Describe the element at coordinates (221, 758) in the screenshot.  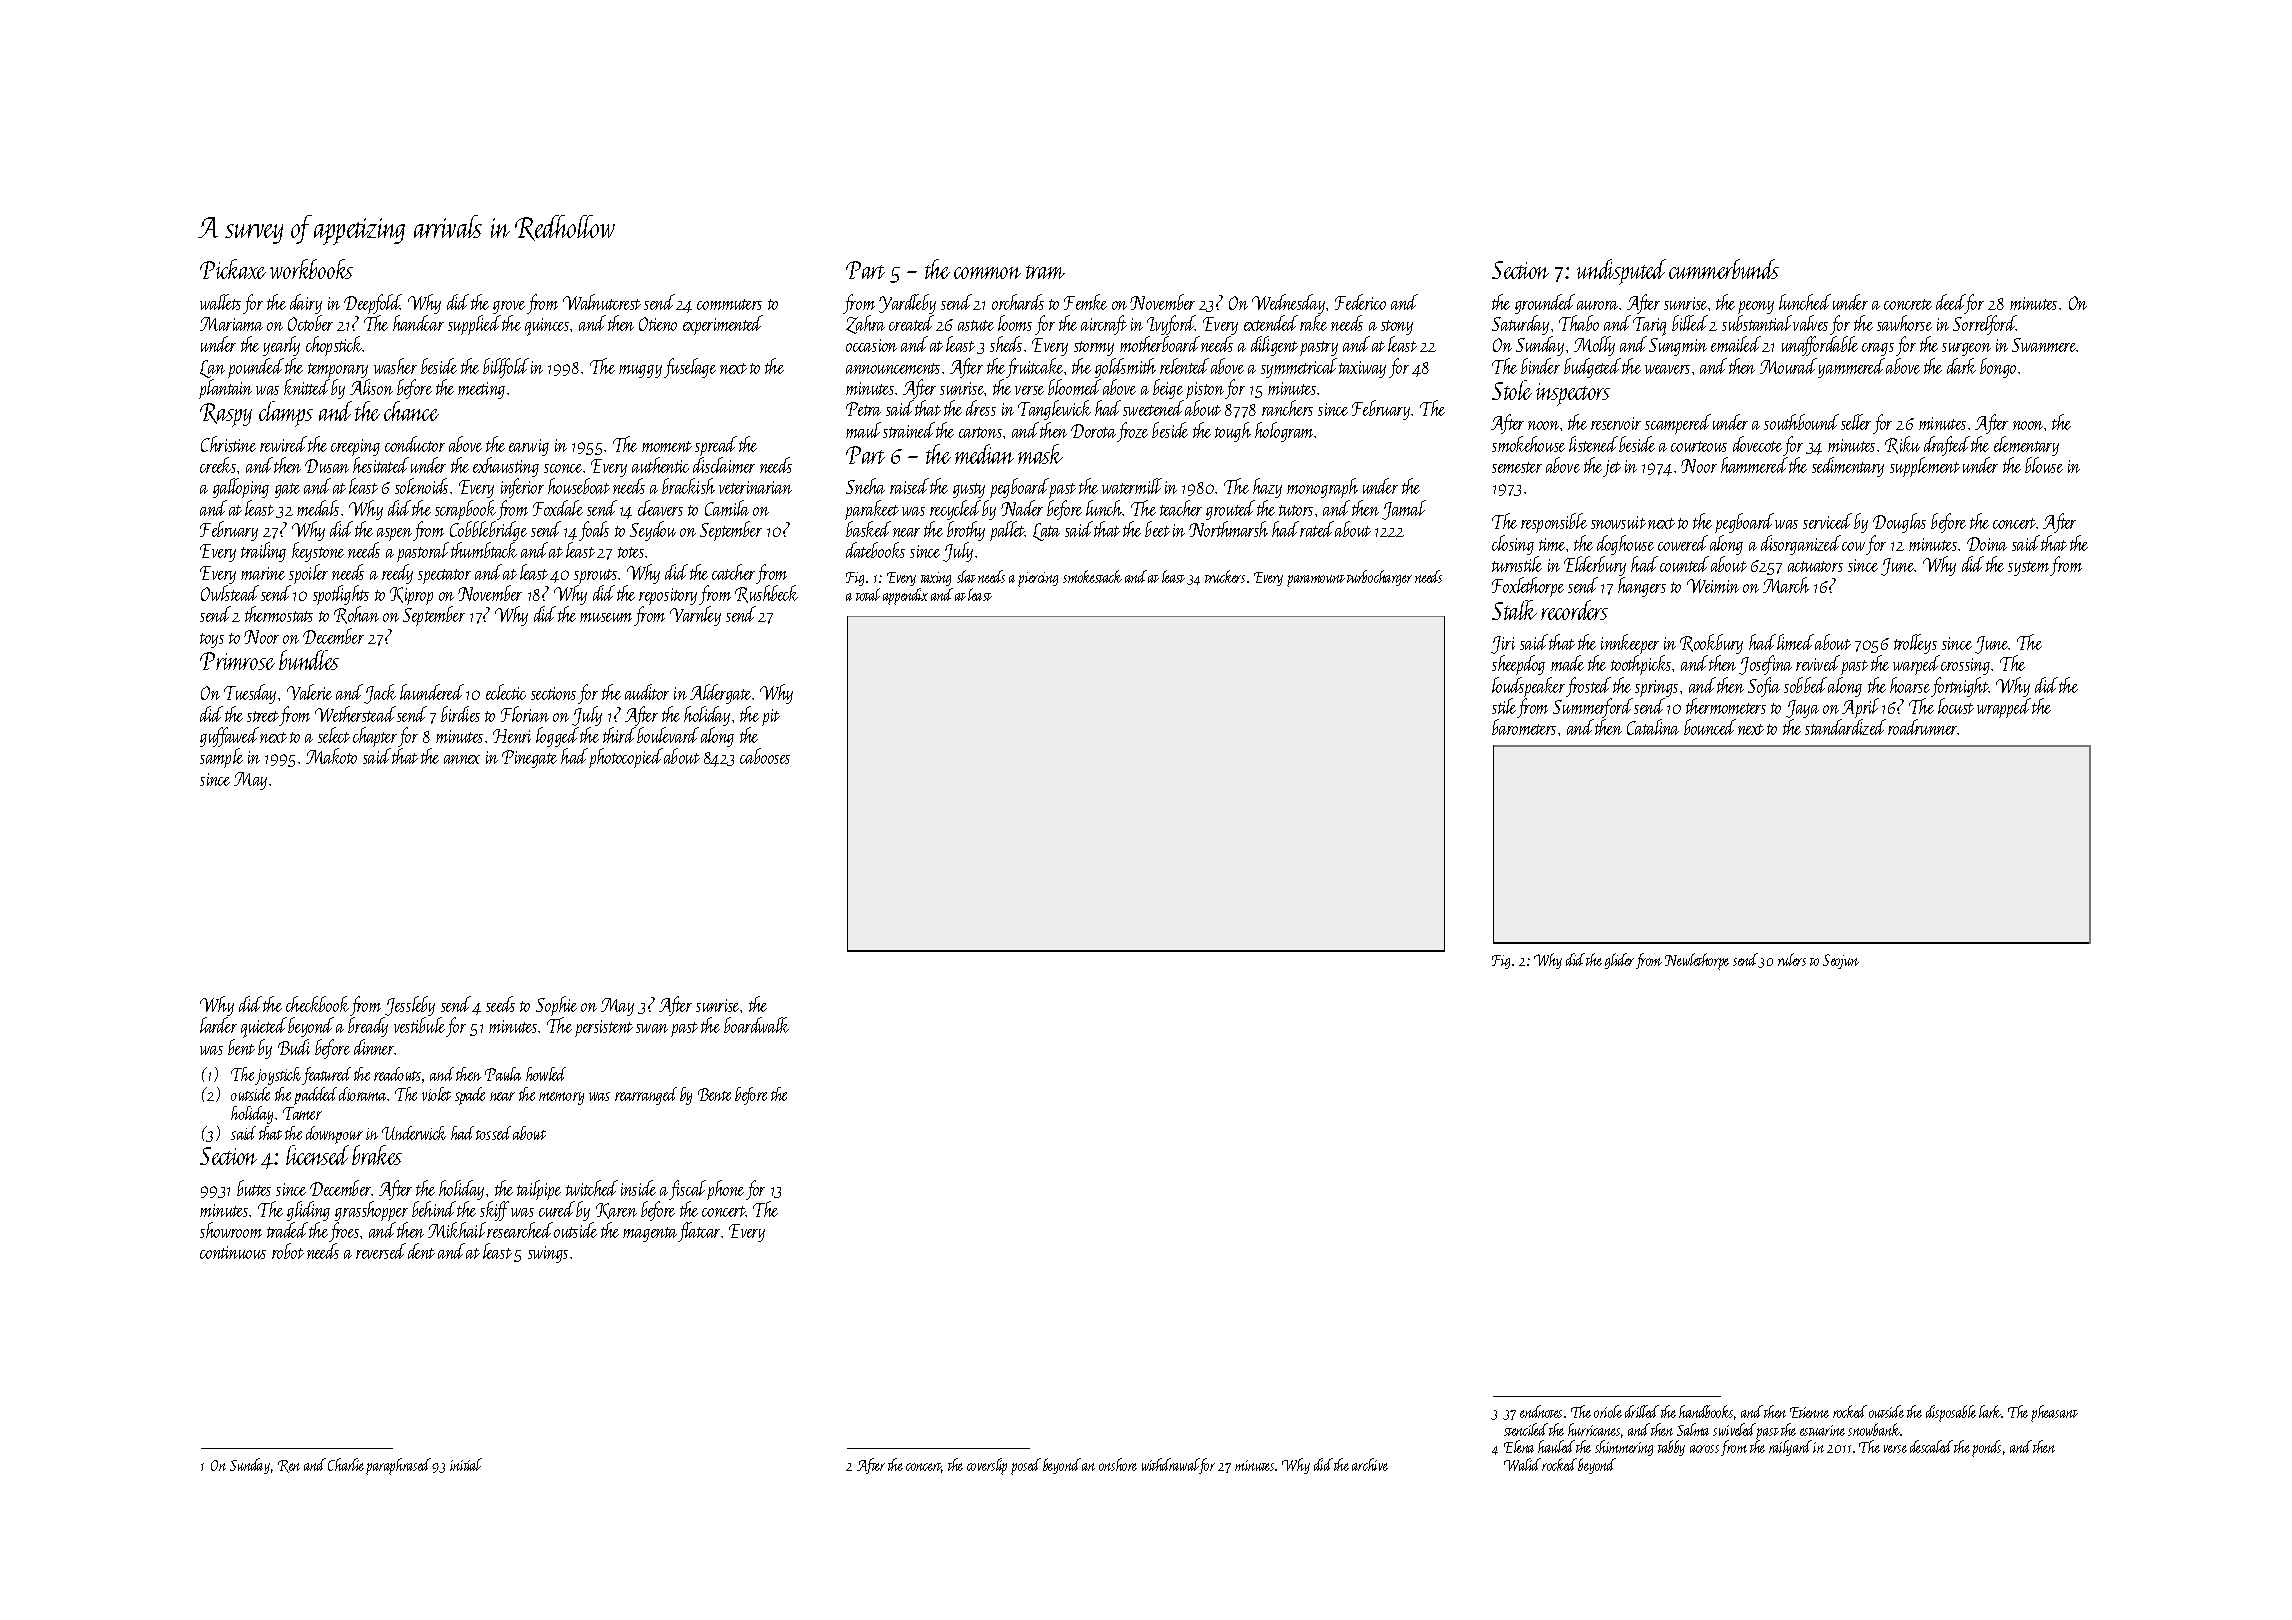
I see `sample` at that location.
